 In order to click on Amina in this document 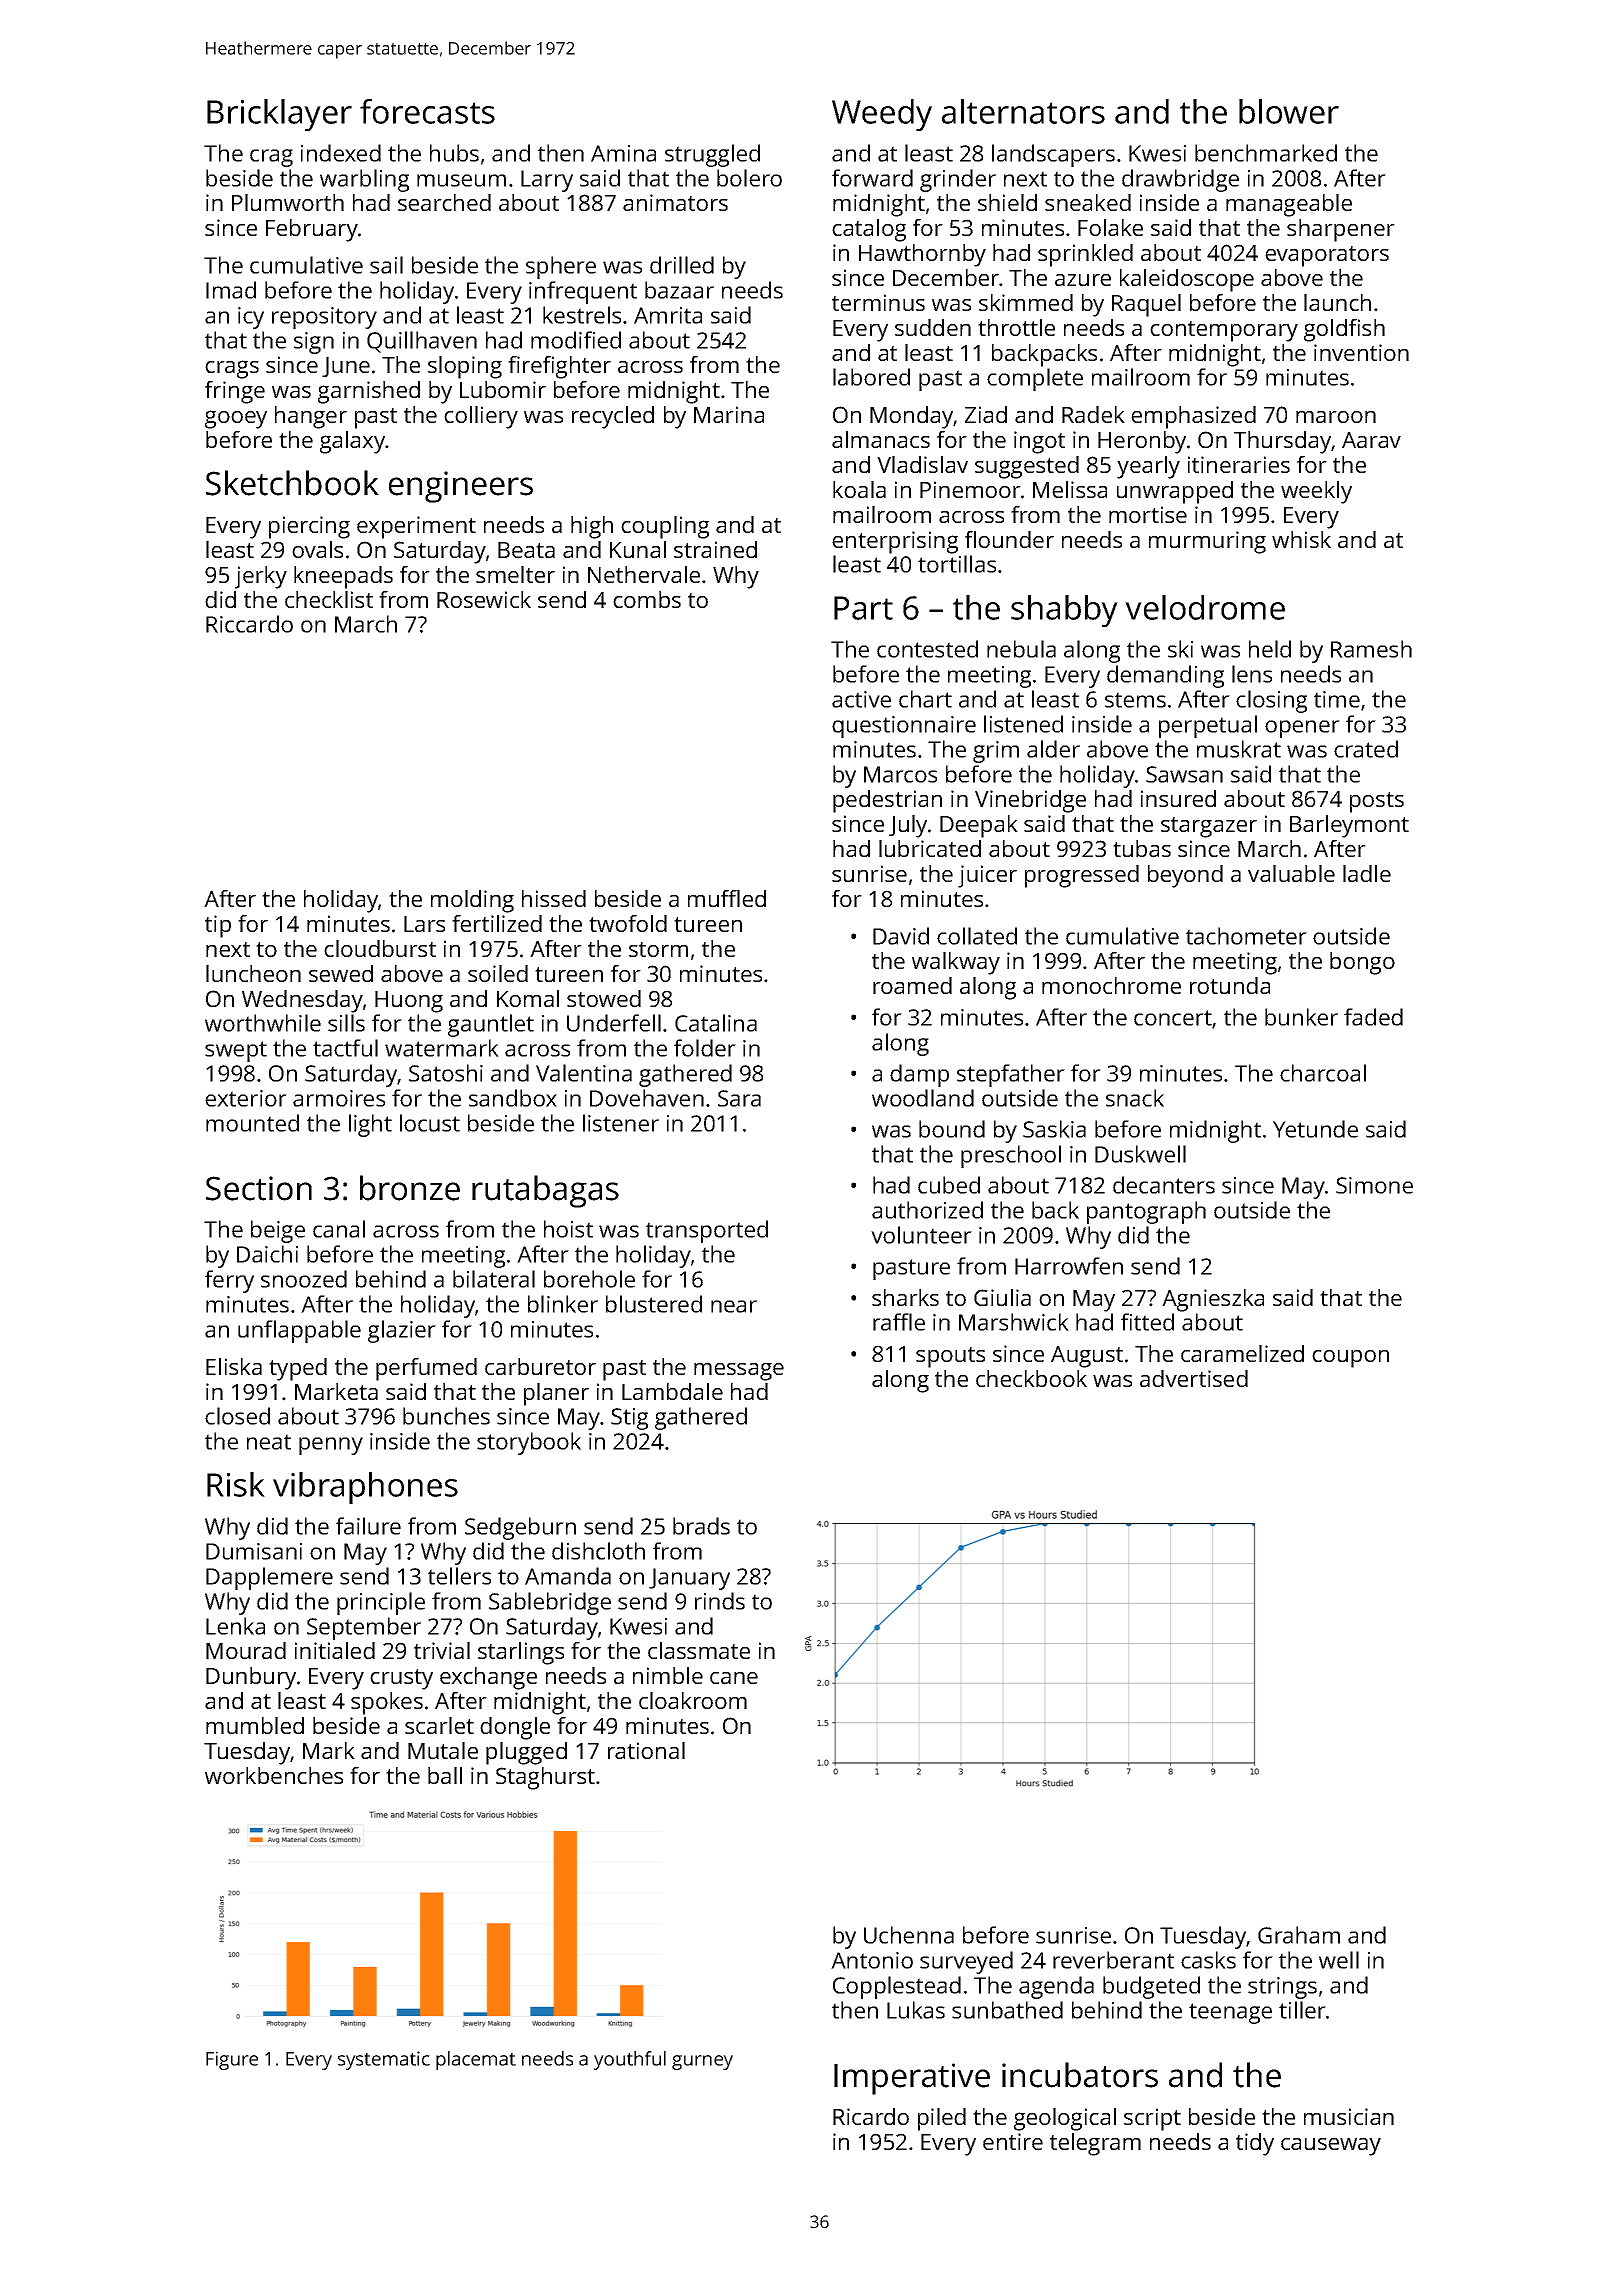, I will do `click(623, 153)`.
